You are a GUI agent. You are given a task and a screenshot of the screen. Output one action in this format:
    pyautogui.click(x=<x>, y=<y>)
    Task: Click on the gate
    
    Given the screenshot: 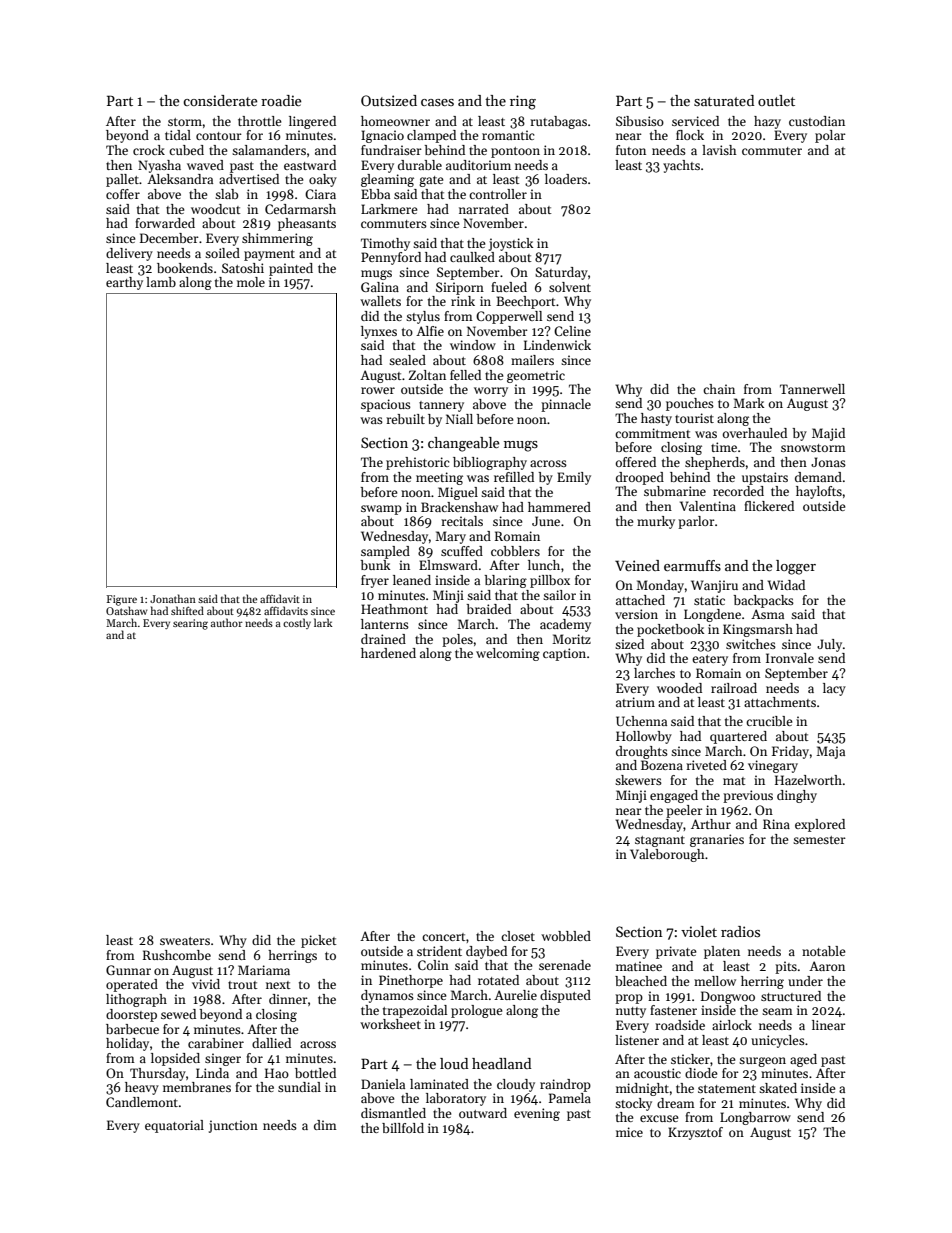 What is the action you would take?
    pyautogui.click(x=431, y=181)
